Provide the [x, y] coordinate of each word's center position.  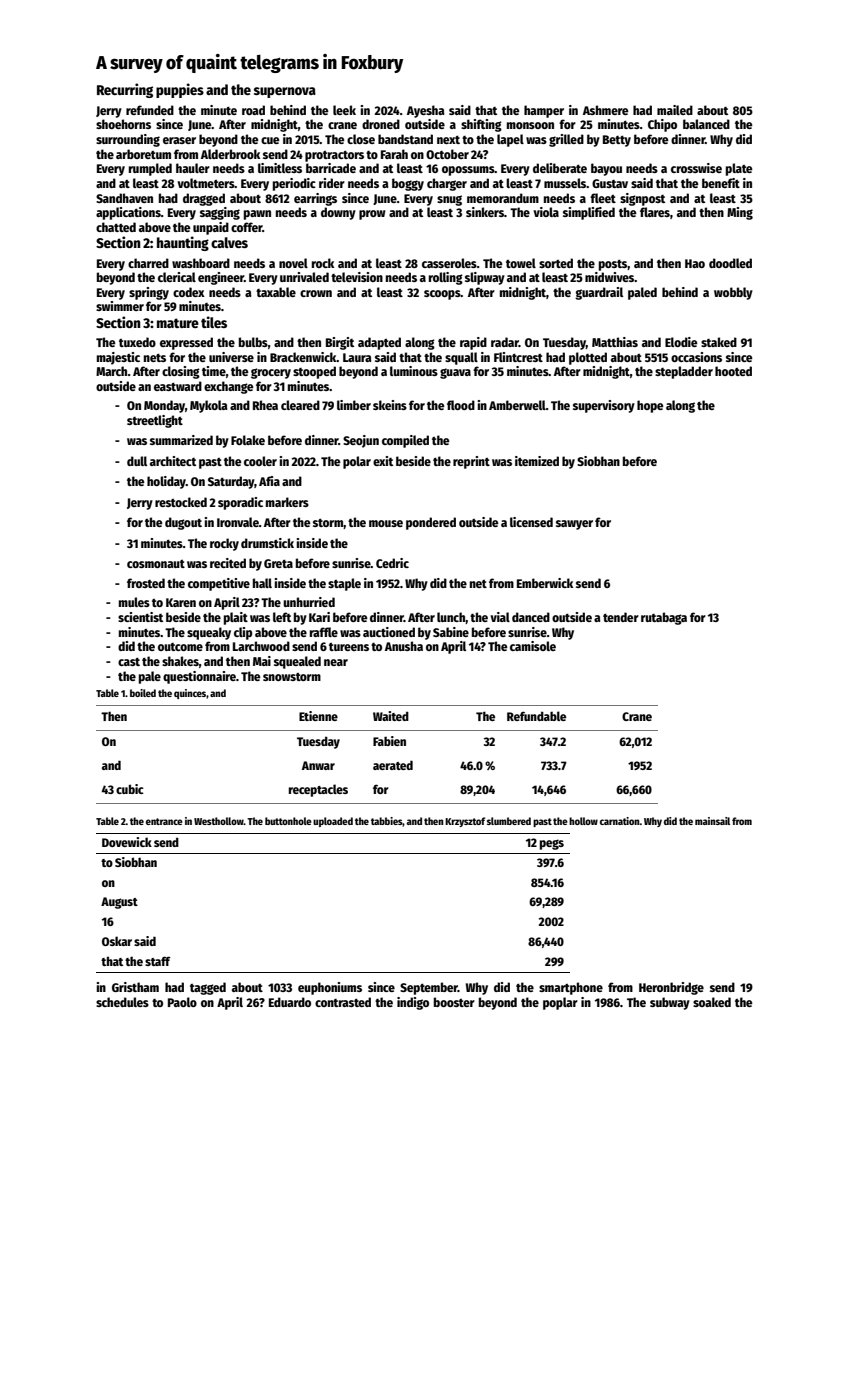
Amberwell [517, 405]
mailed [675, 110]
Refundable [536, 716]
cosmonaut [156, 564]
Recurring [125, 90]
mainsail [712, 821]
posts [613, 265]
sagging [220, 213]
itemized [537, 461]
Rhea [265, 405]
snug [449, 200]
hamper [544, 111]
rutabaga [664, 618]
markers [287, 502]
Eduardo [290, 1002]
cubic [130, 789]
